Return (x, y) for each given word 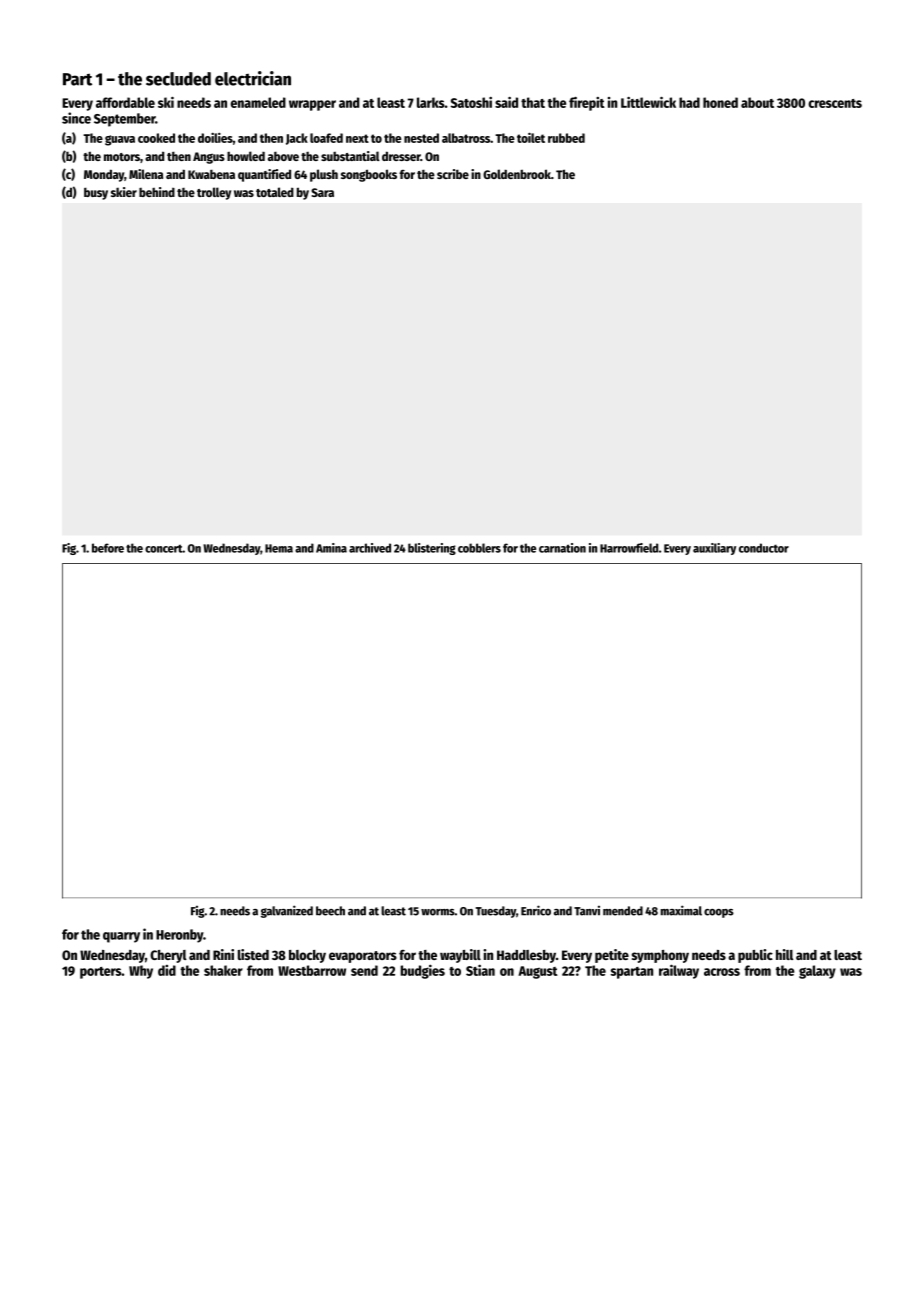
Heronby (179, 936)
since (76, 118)
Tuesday (495, 912)
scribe (453, 174)
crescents (835, 103)
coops (719, 913)
